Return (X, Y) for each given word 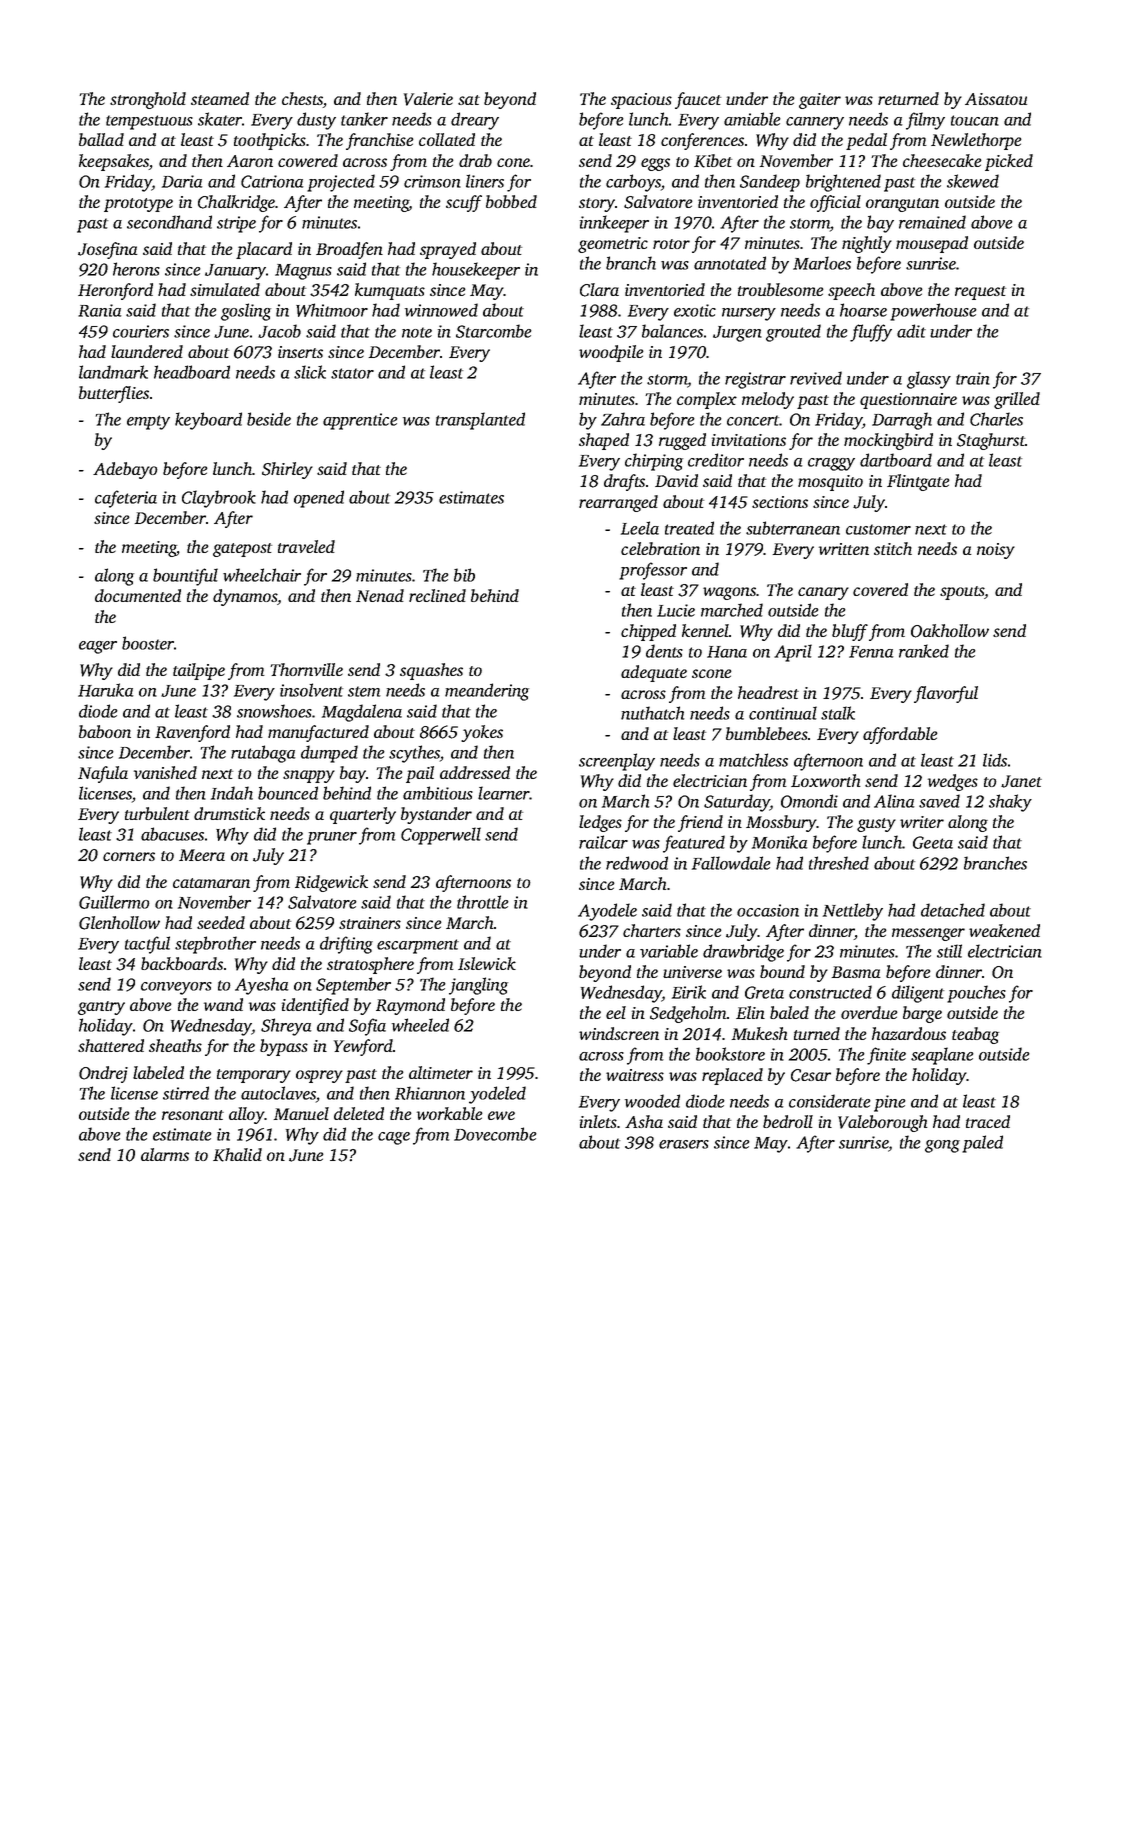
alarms (165, 1154)
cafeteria (126, 499)
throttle (482, 902)
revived (816, 378)
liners (485, 181)
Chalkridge (236, 203)
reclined (437, 595)
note (417, 332)
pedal (866, 141)
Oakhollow (950, 631)
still (949, 951)
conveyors (176, 988)
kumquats (390, 291)
